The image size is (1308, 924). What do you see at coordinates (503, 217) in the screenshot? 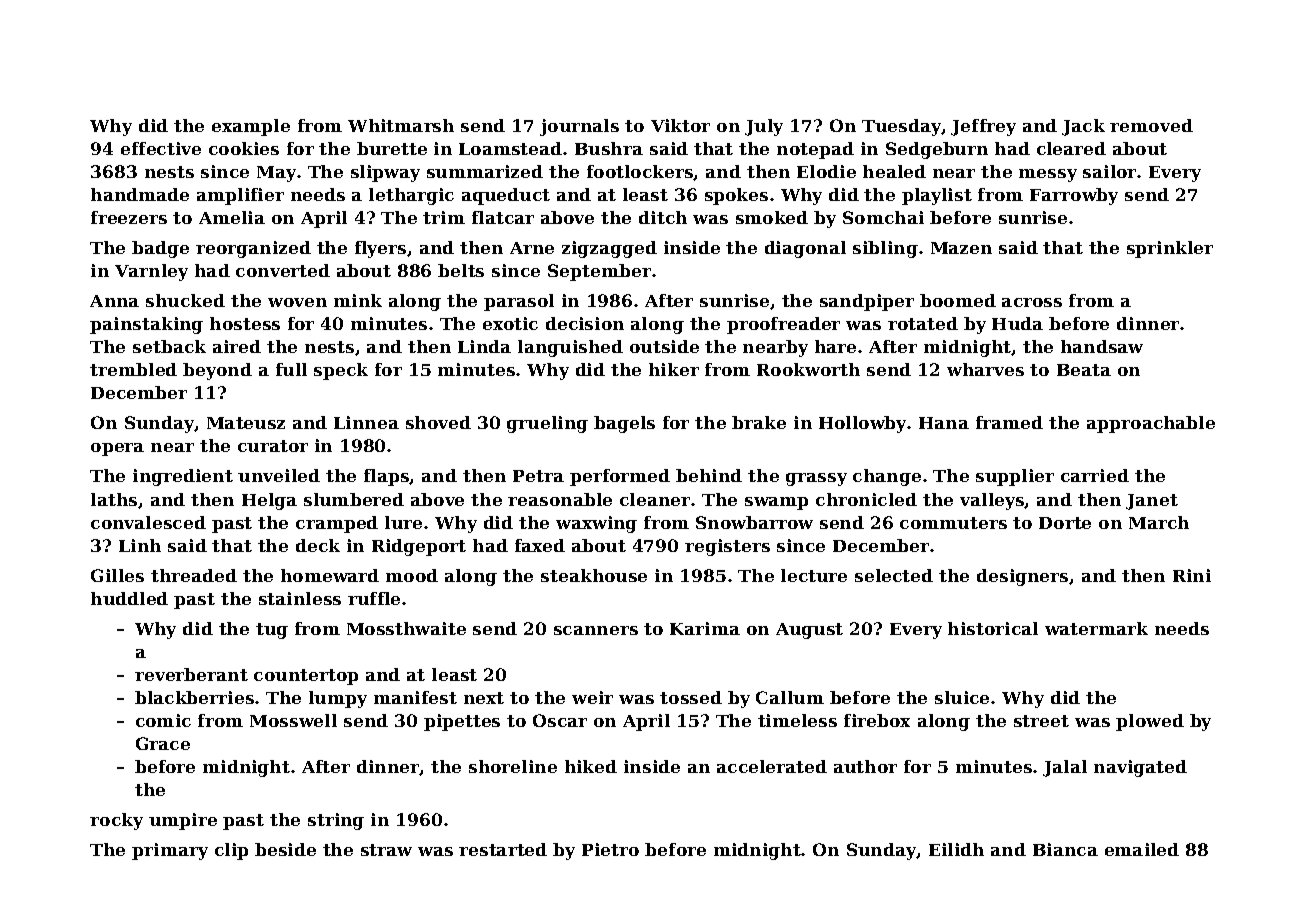
I see `flatcar` at bounding box center [503, 217].
